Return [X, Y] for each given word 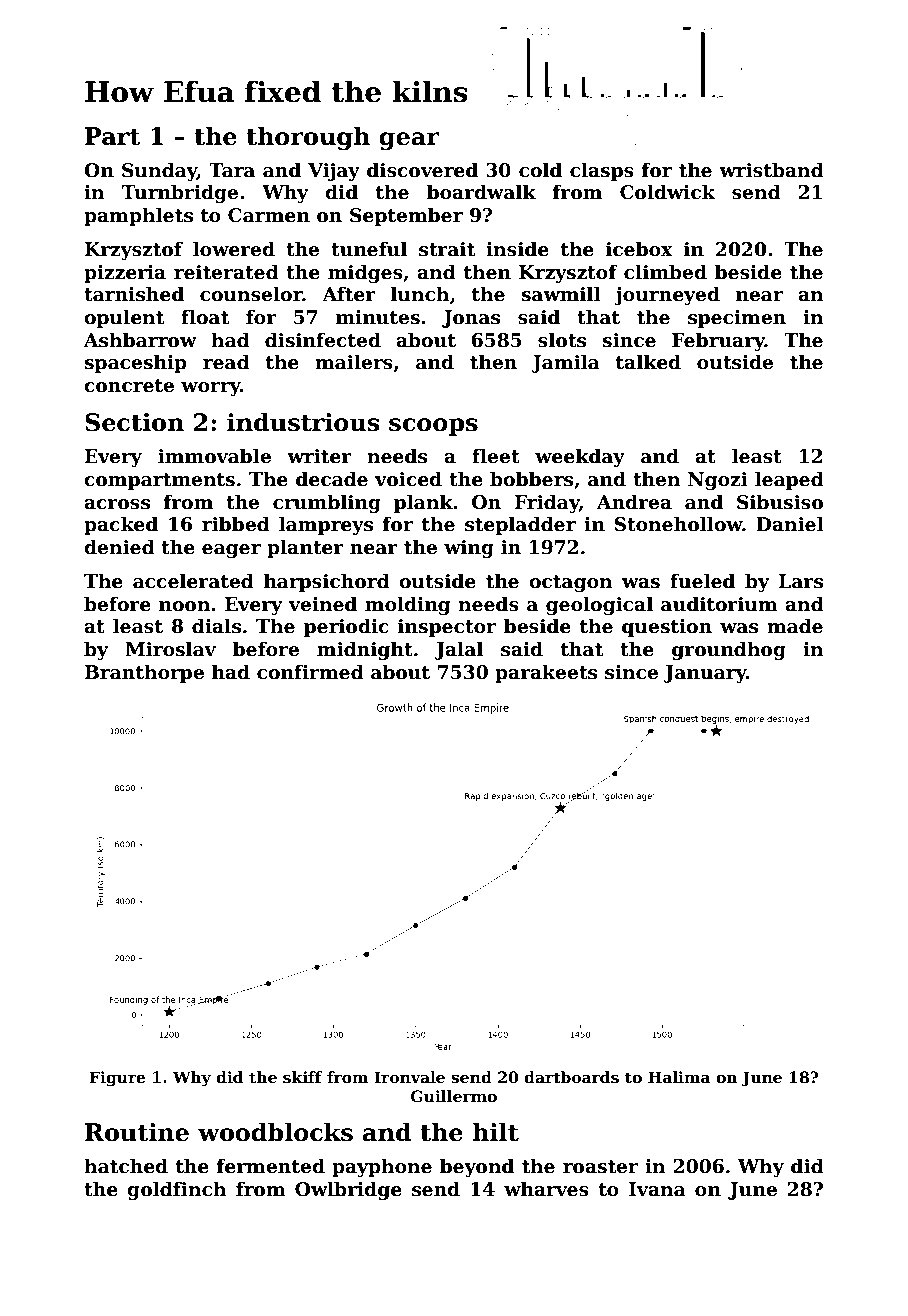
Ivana [657, 1189]
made [795, 626]
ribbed [236, 524]
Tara [232, 170]
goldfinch [177, 1190]
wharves [546, 1189]
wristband [771, 170]
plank [423, 503]
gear [409, 141]
